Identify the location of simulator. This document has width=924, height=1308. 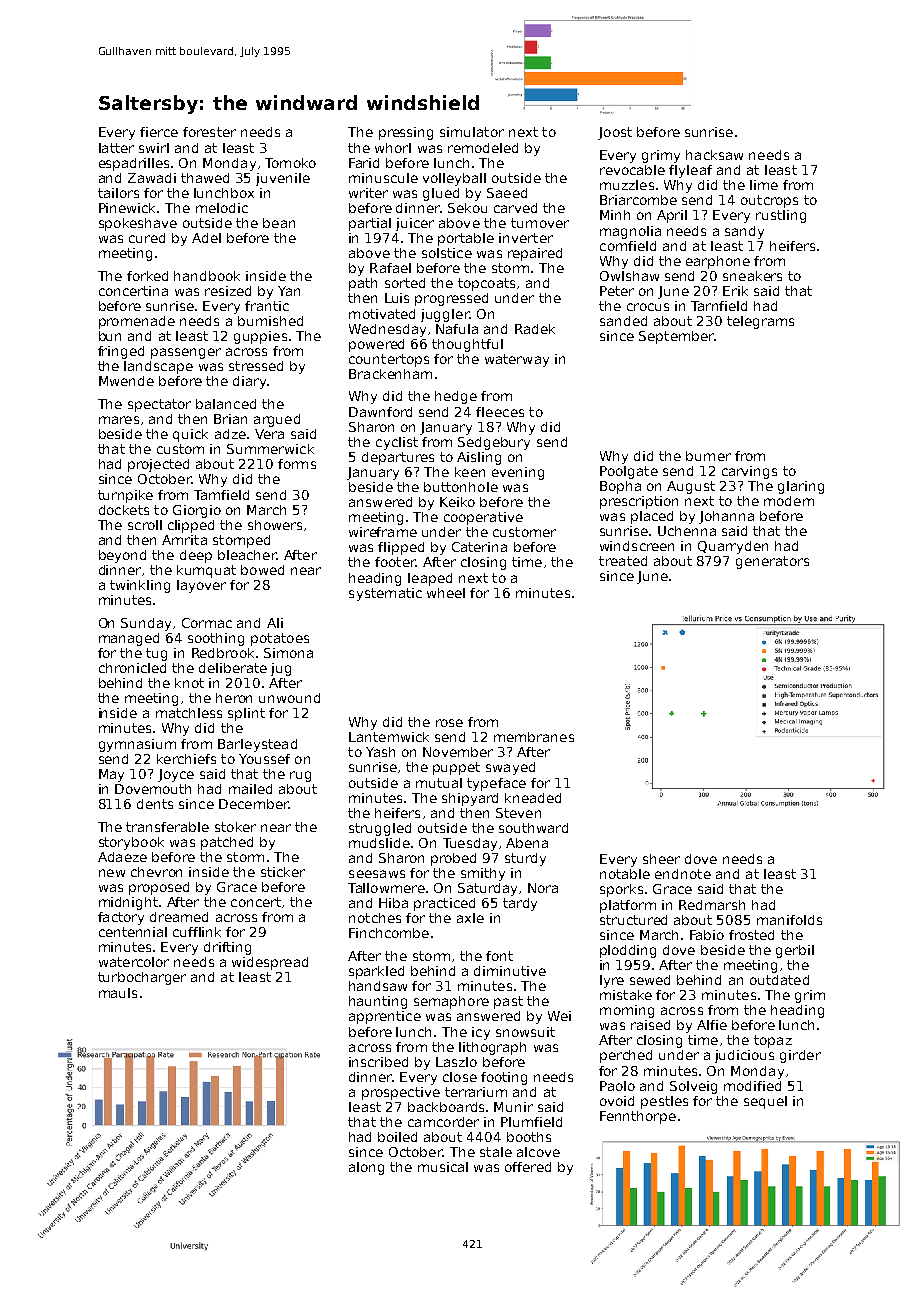
(472, 132).
